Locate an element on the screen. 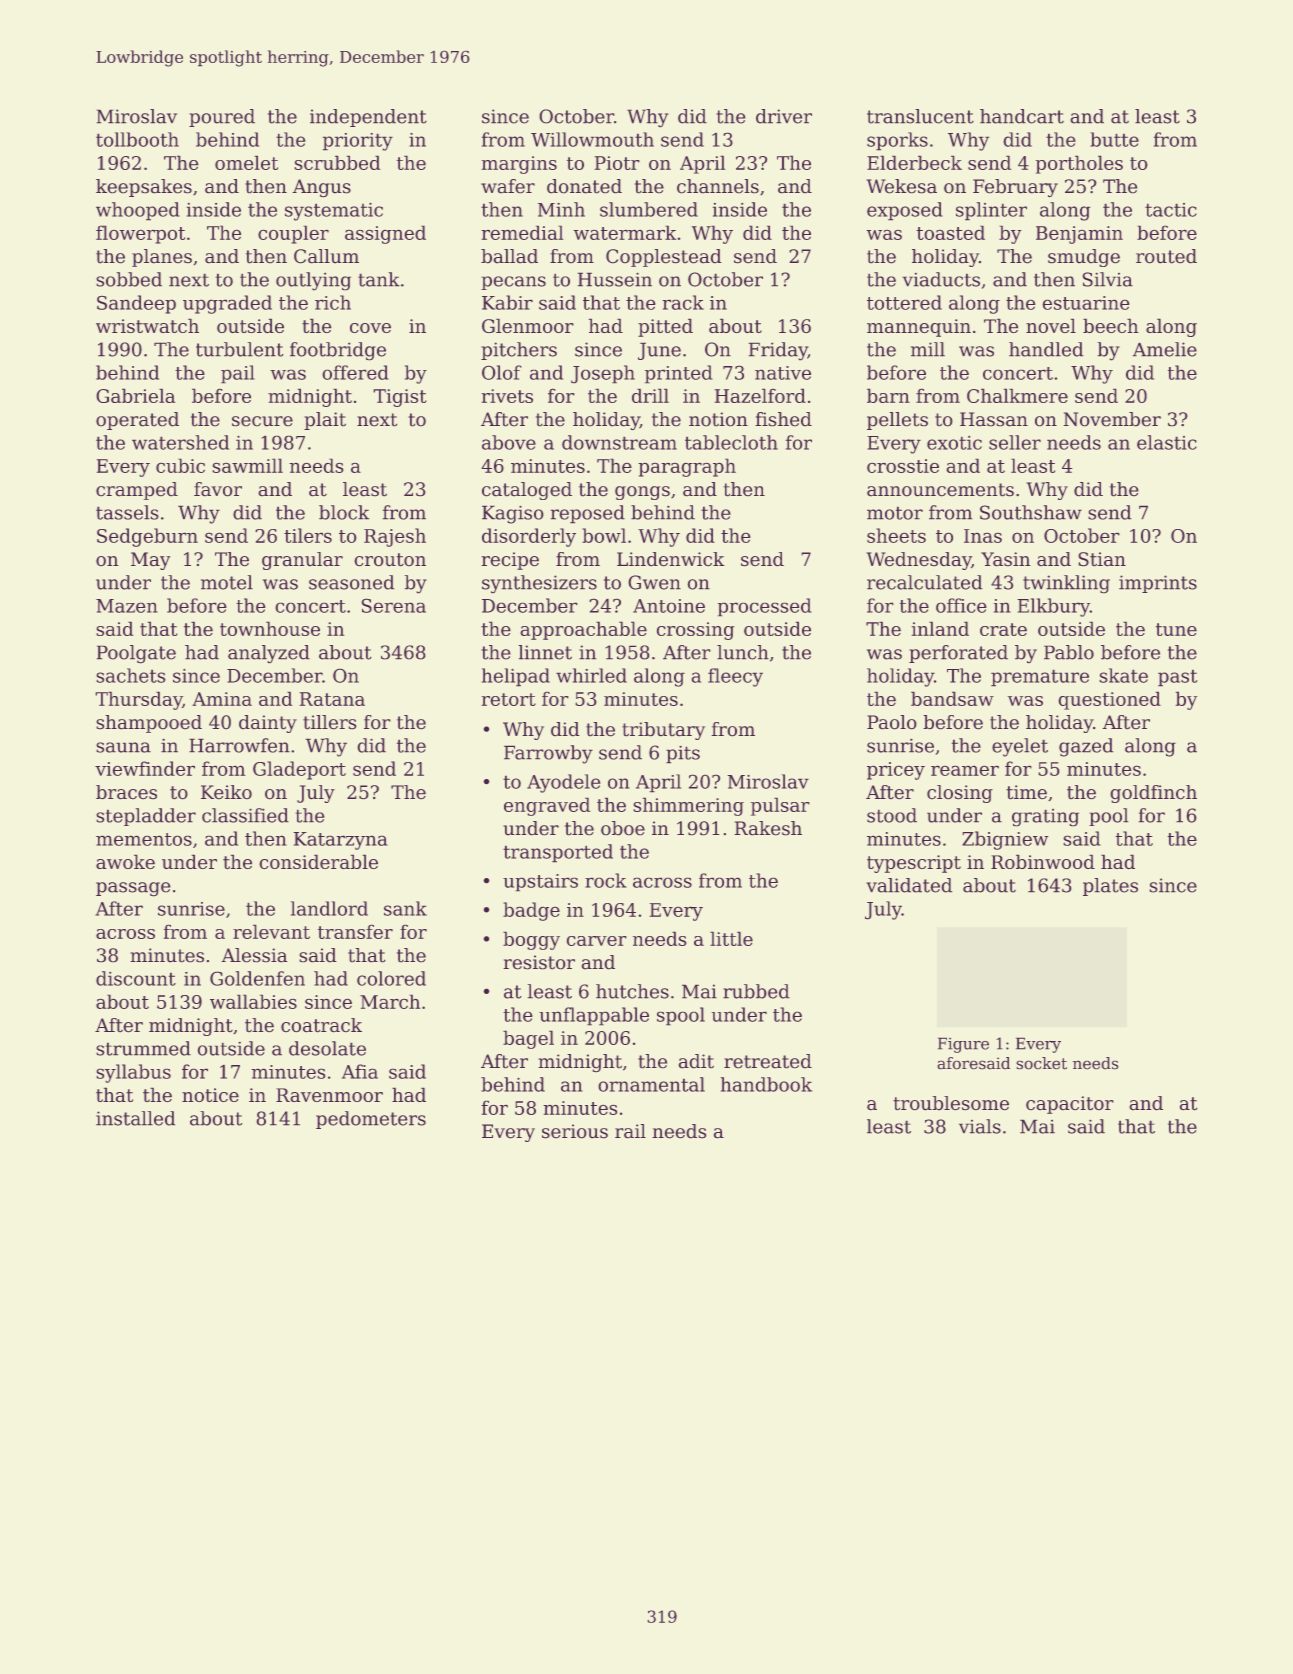 The width and height of the screenshot is (1293, 1674). Hussein is located at coordinates (615, 280).
